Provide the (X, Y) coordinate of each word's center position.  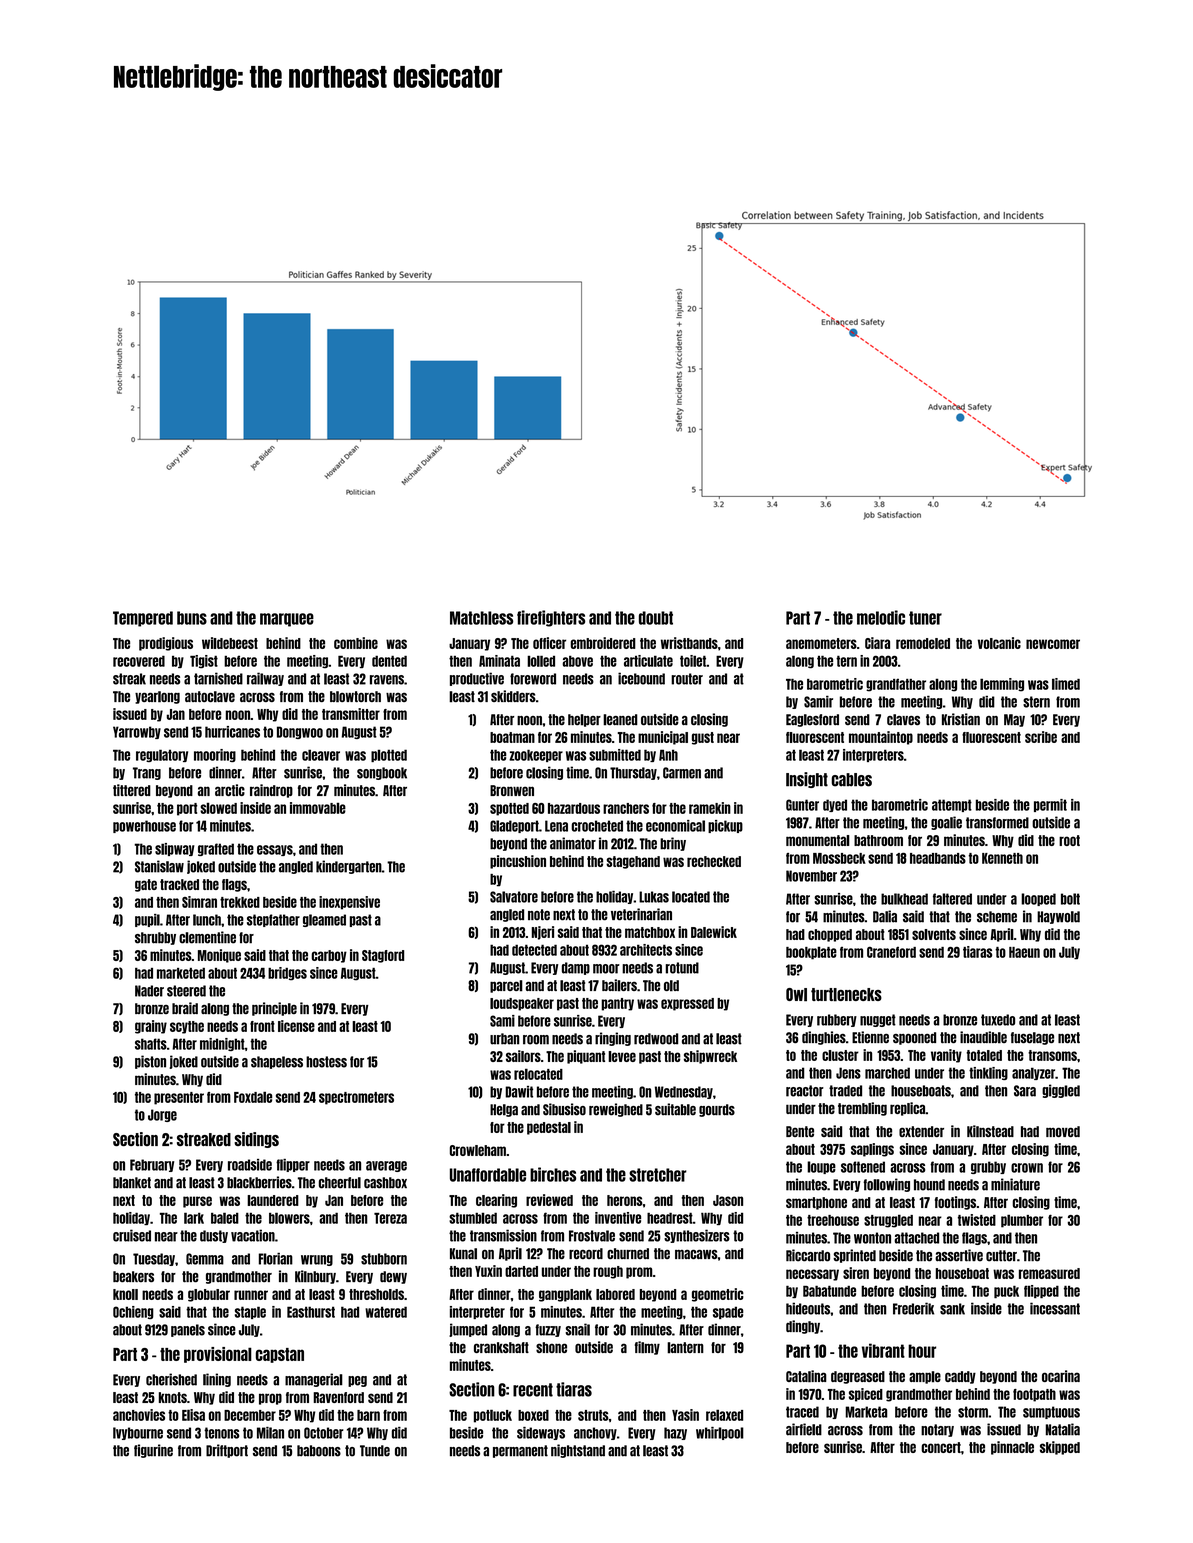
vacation (253, 1235)
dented (389, 661)
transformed (997, 823)
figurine (153, 1451)
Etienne (870, 1037)
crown (1027, 1168)
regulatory (162, 755)
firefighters (551, 618)
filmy (647, 1348)
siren (856, 1273)
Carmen (682, 773)
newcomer (1053, 644)
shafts (151, 1044)
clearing (496, 1201)
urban (504, 1039)
